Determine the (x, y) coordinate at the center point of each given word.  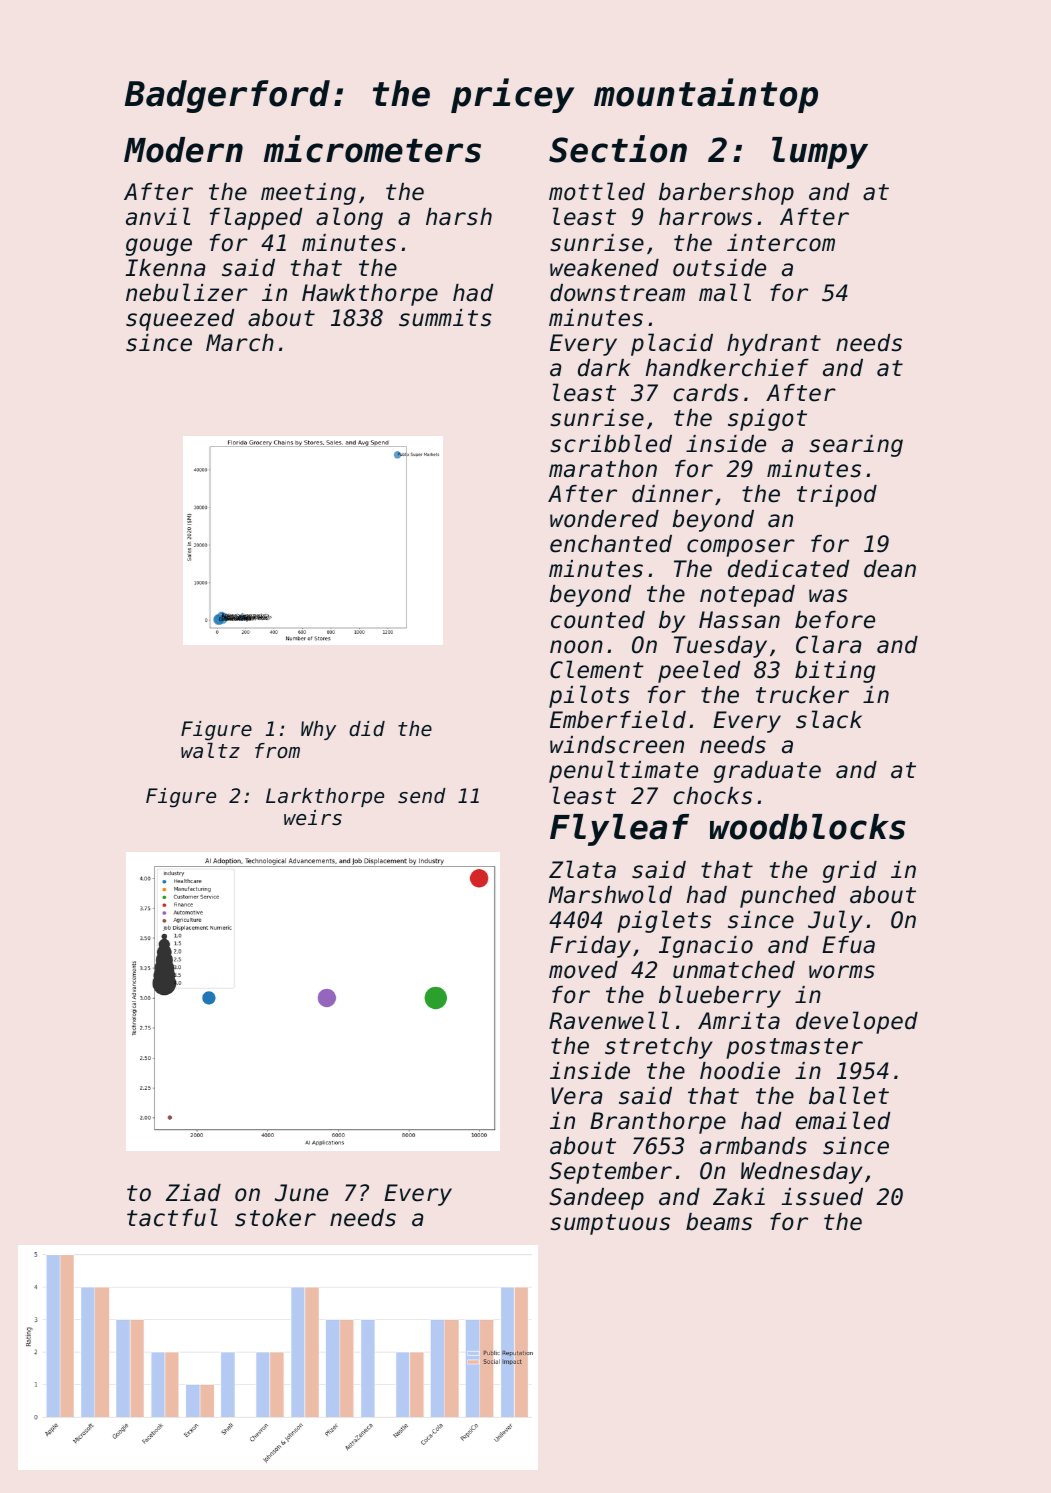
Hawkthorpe (370, 295)
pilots (589, 696)
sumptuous (610, 1224)
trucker (802, 695)
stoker (275, 1218)
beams (719, 1222)
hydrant (774, 345)
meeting (308, 194)
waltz (210, 750)
